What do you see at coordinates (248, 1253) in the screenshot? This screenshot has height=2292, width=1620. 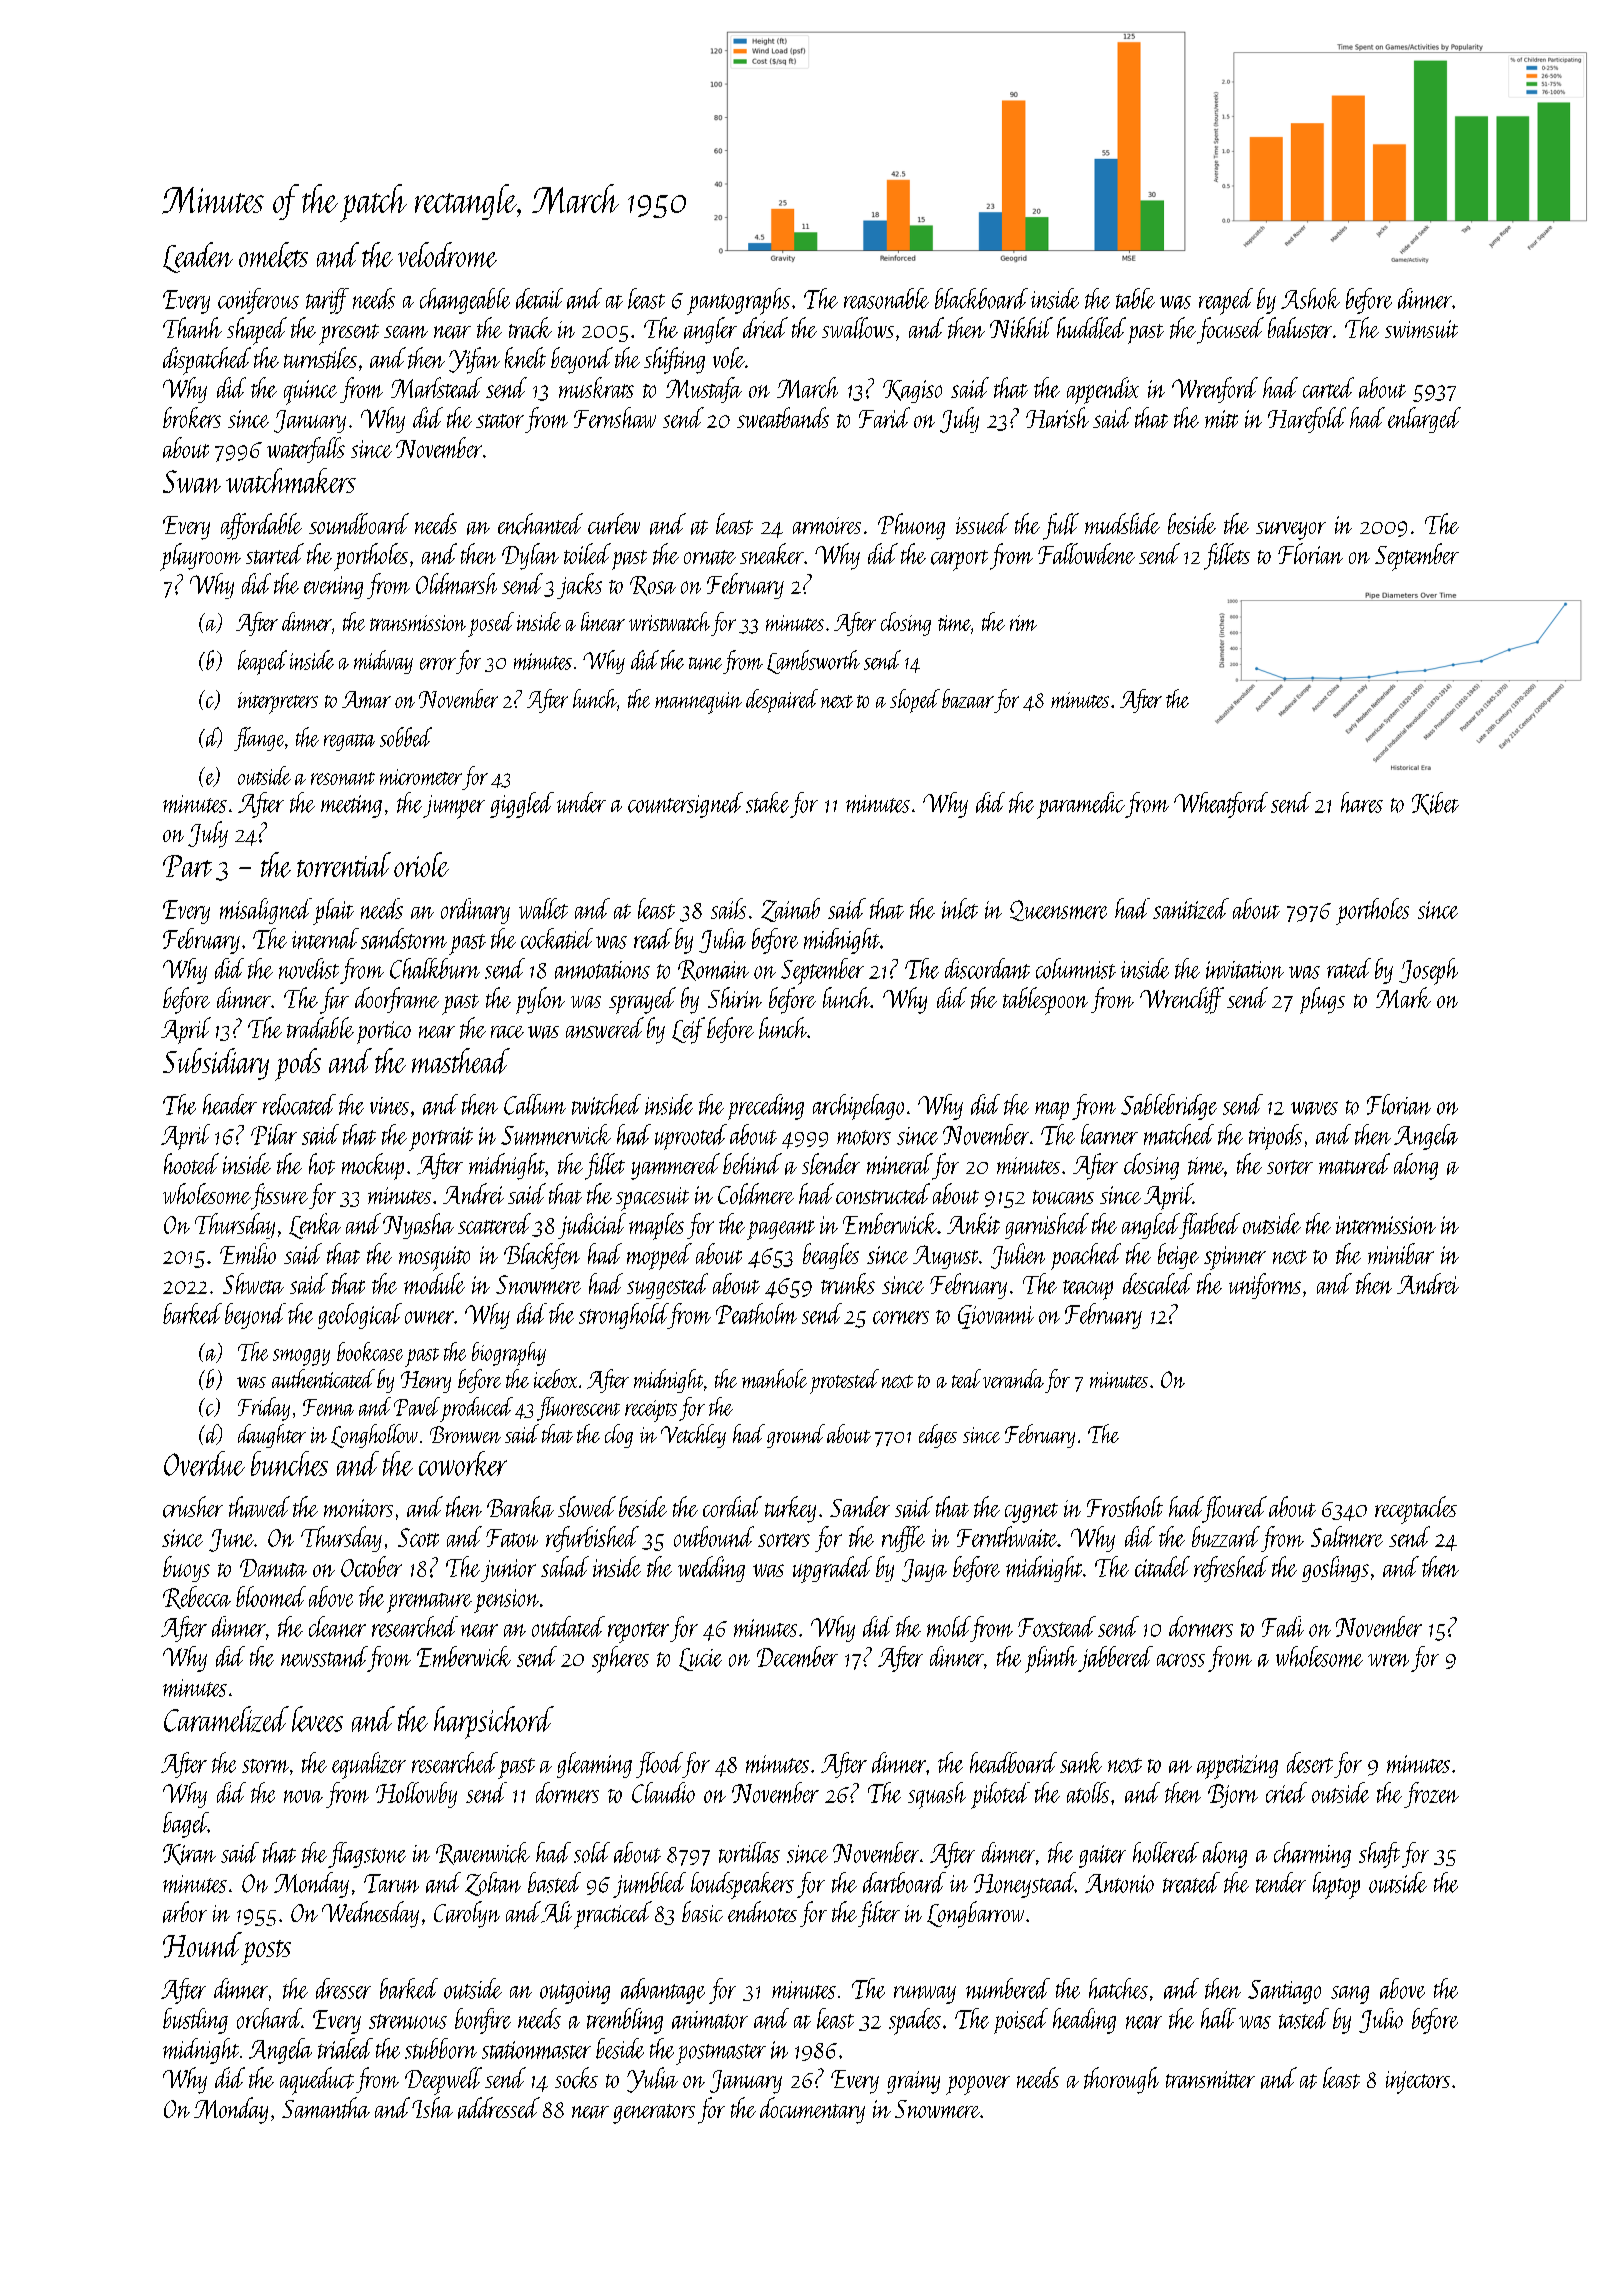 I see `Emilio` at bounding box center [248, 1253].
